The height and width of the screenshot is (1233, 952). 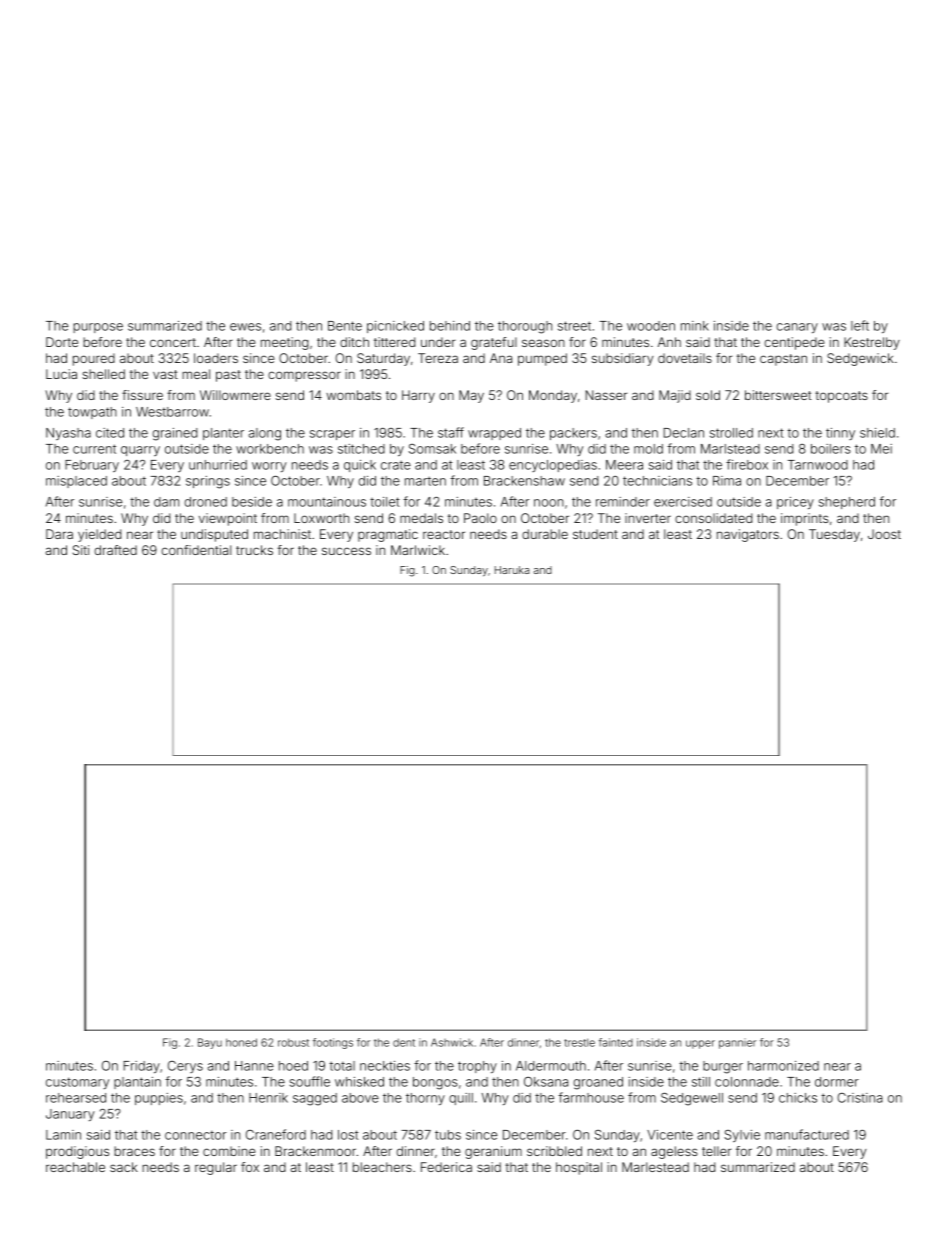 What do you see at coordinates (333, 1043) in the screenshot?
I see `footings` at bounding box center [333, 1043].
